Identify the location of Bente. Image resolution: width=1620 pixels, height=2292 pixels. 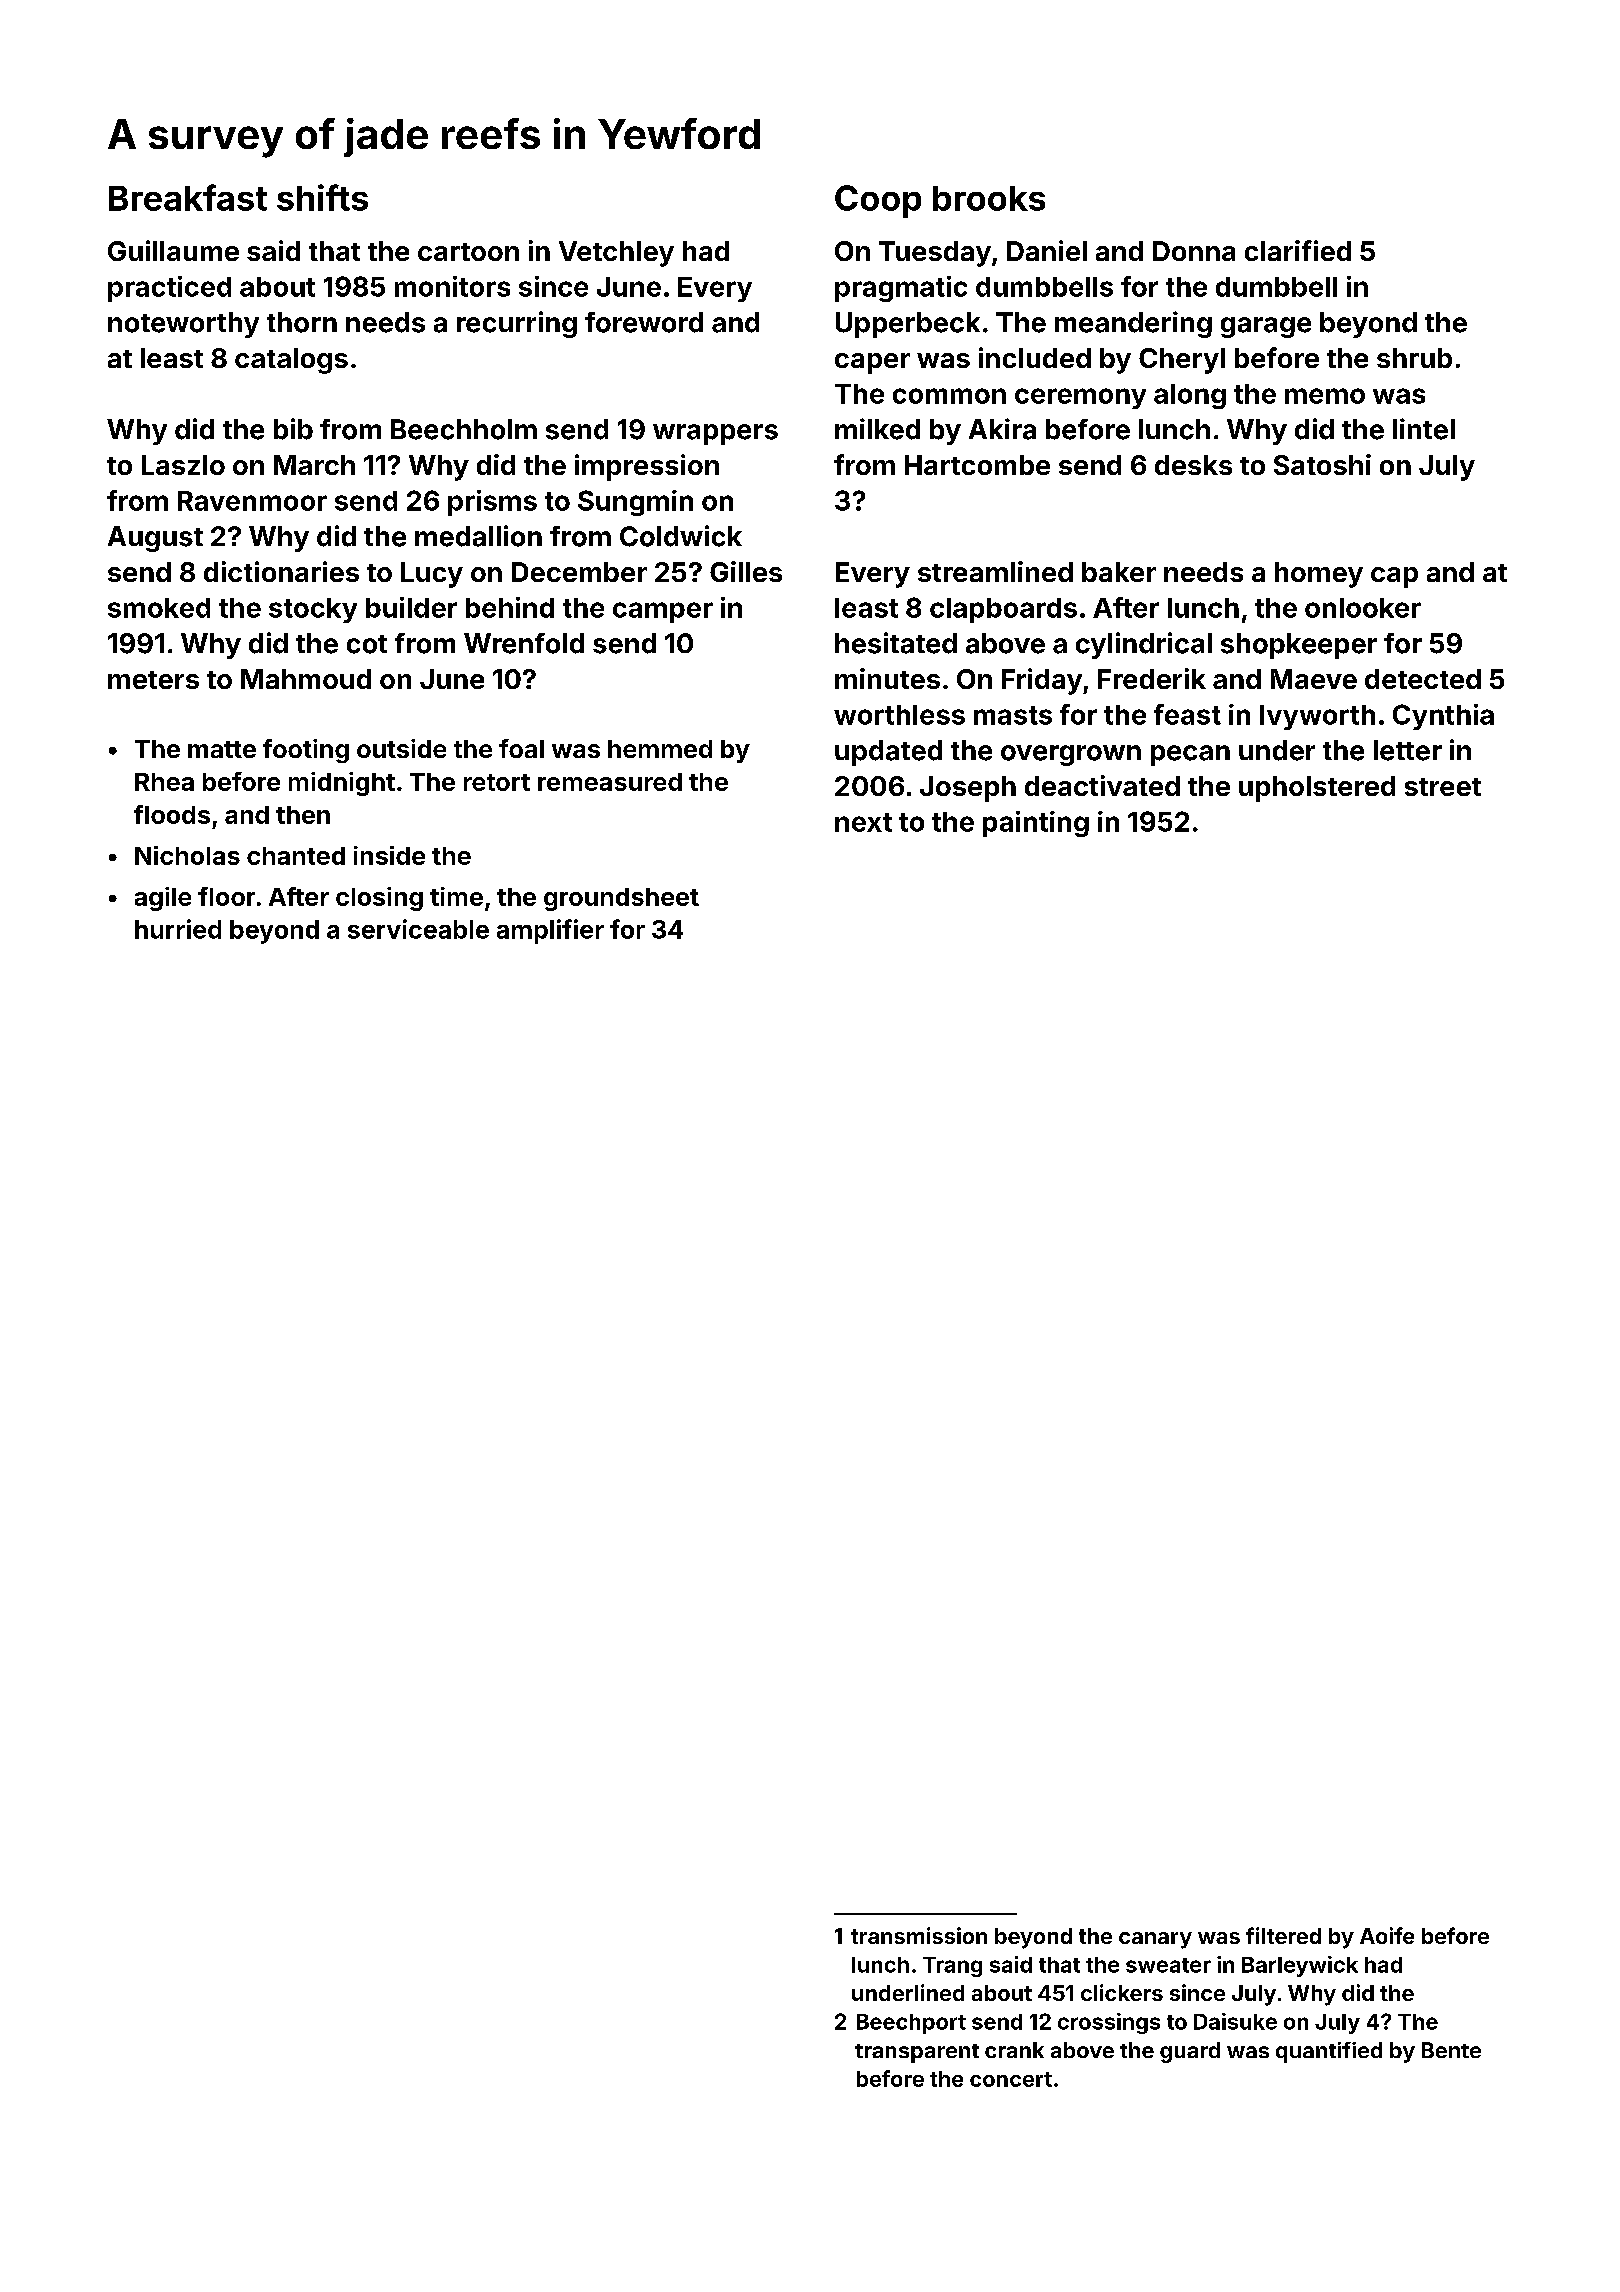
(1451, 2050).
